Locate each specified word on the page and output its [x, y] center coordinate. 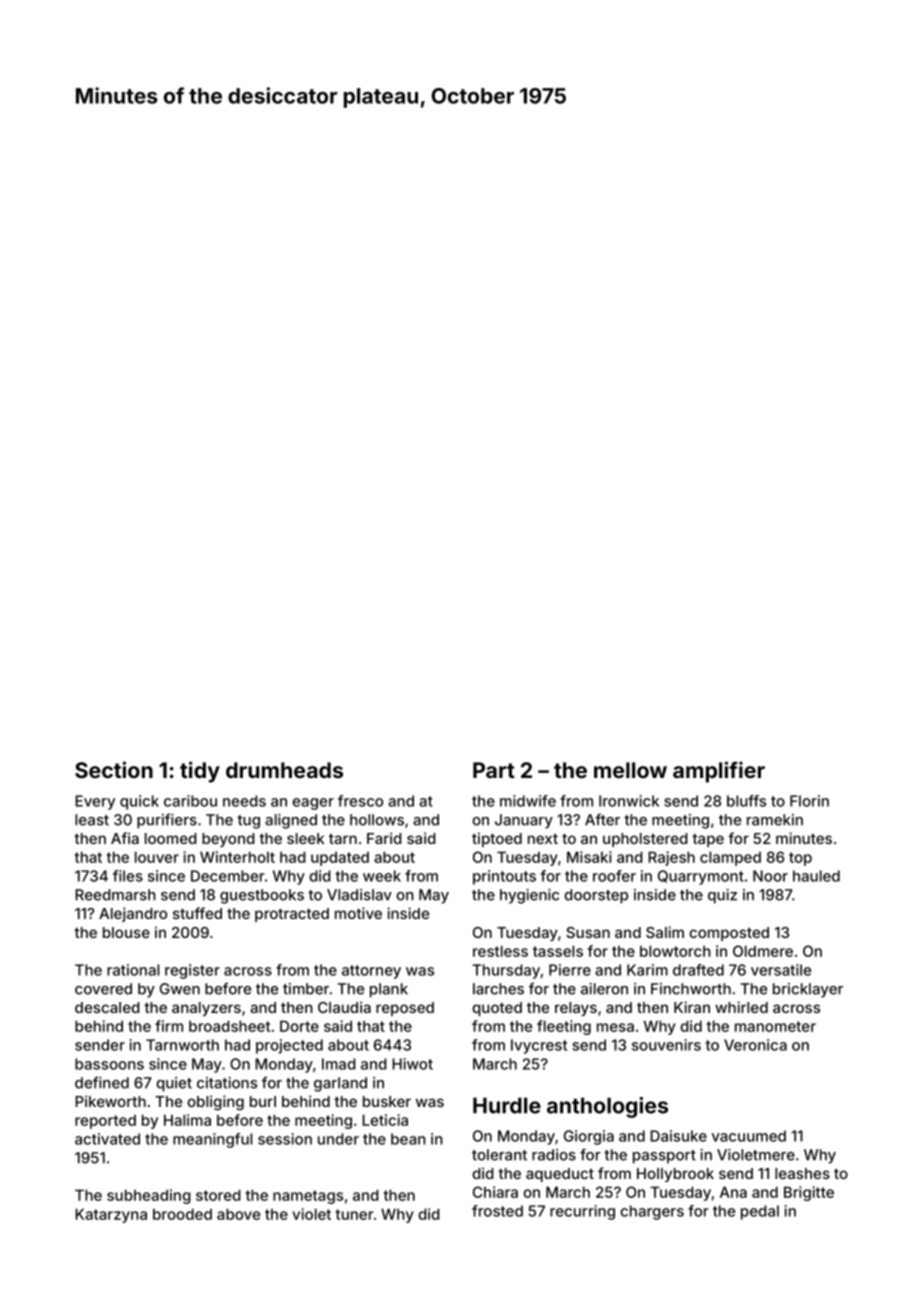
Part [494, 770]
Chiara [495, 1192]
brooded [182, 1214]
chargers [652, 1212]
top [800, 859]
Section [114, 769]
